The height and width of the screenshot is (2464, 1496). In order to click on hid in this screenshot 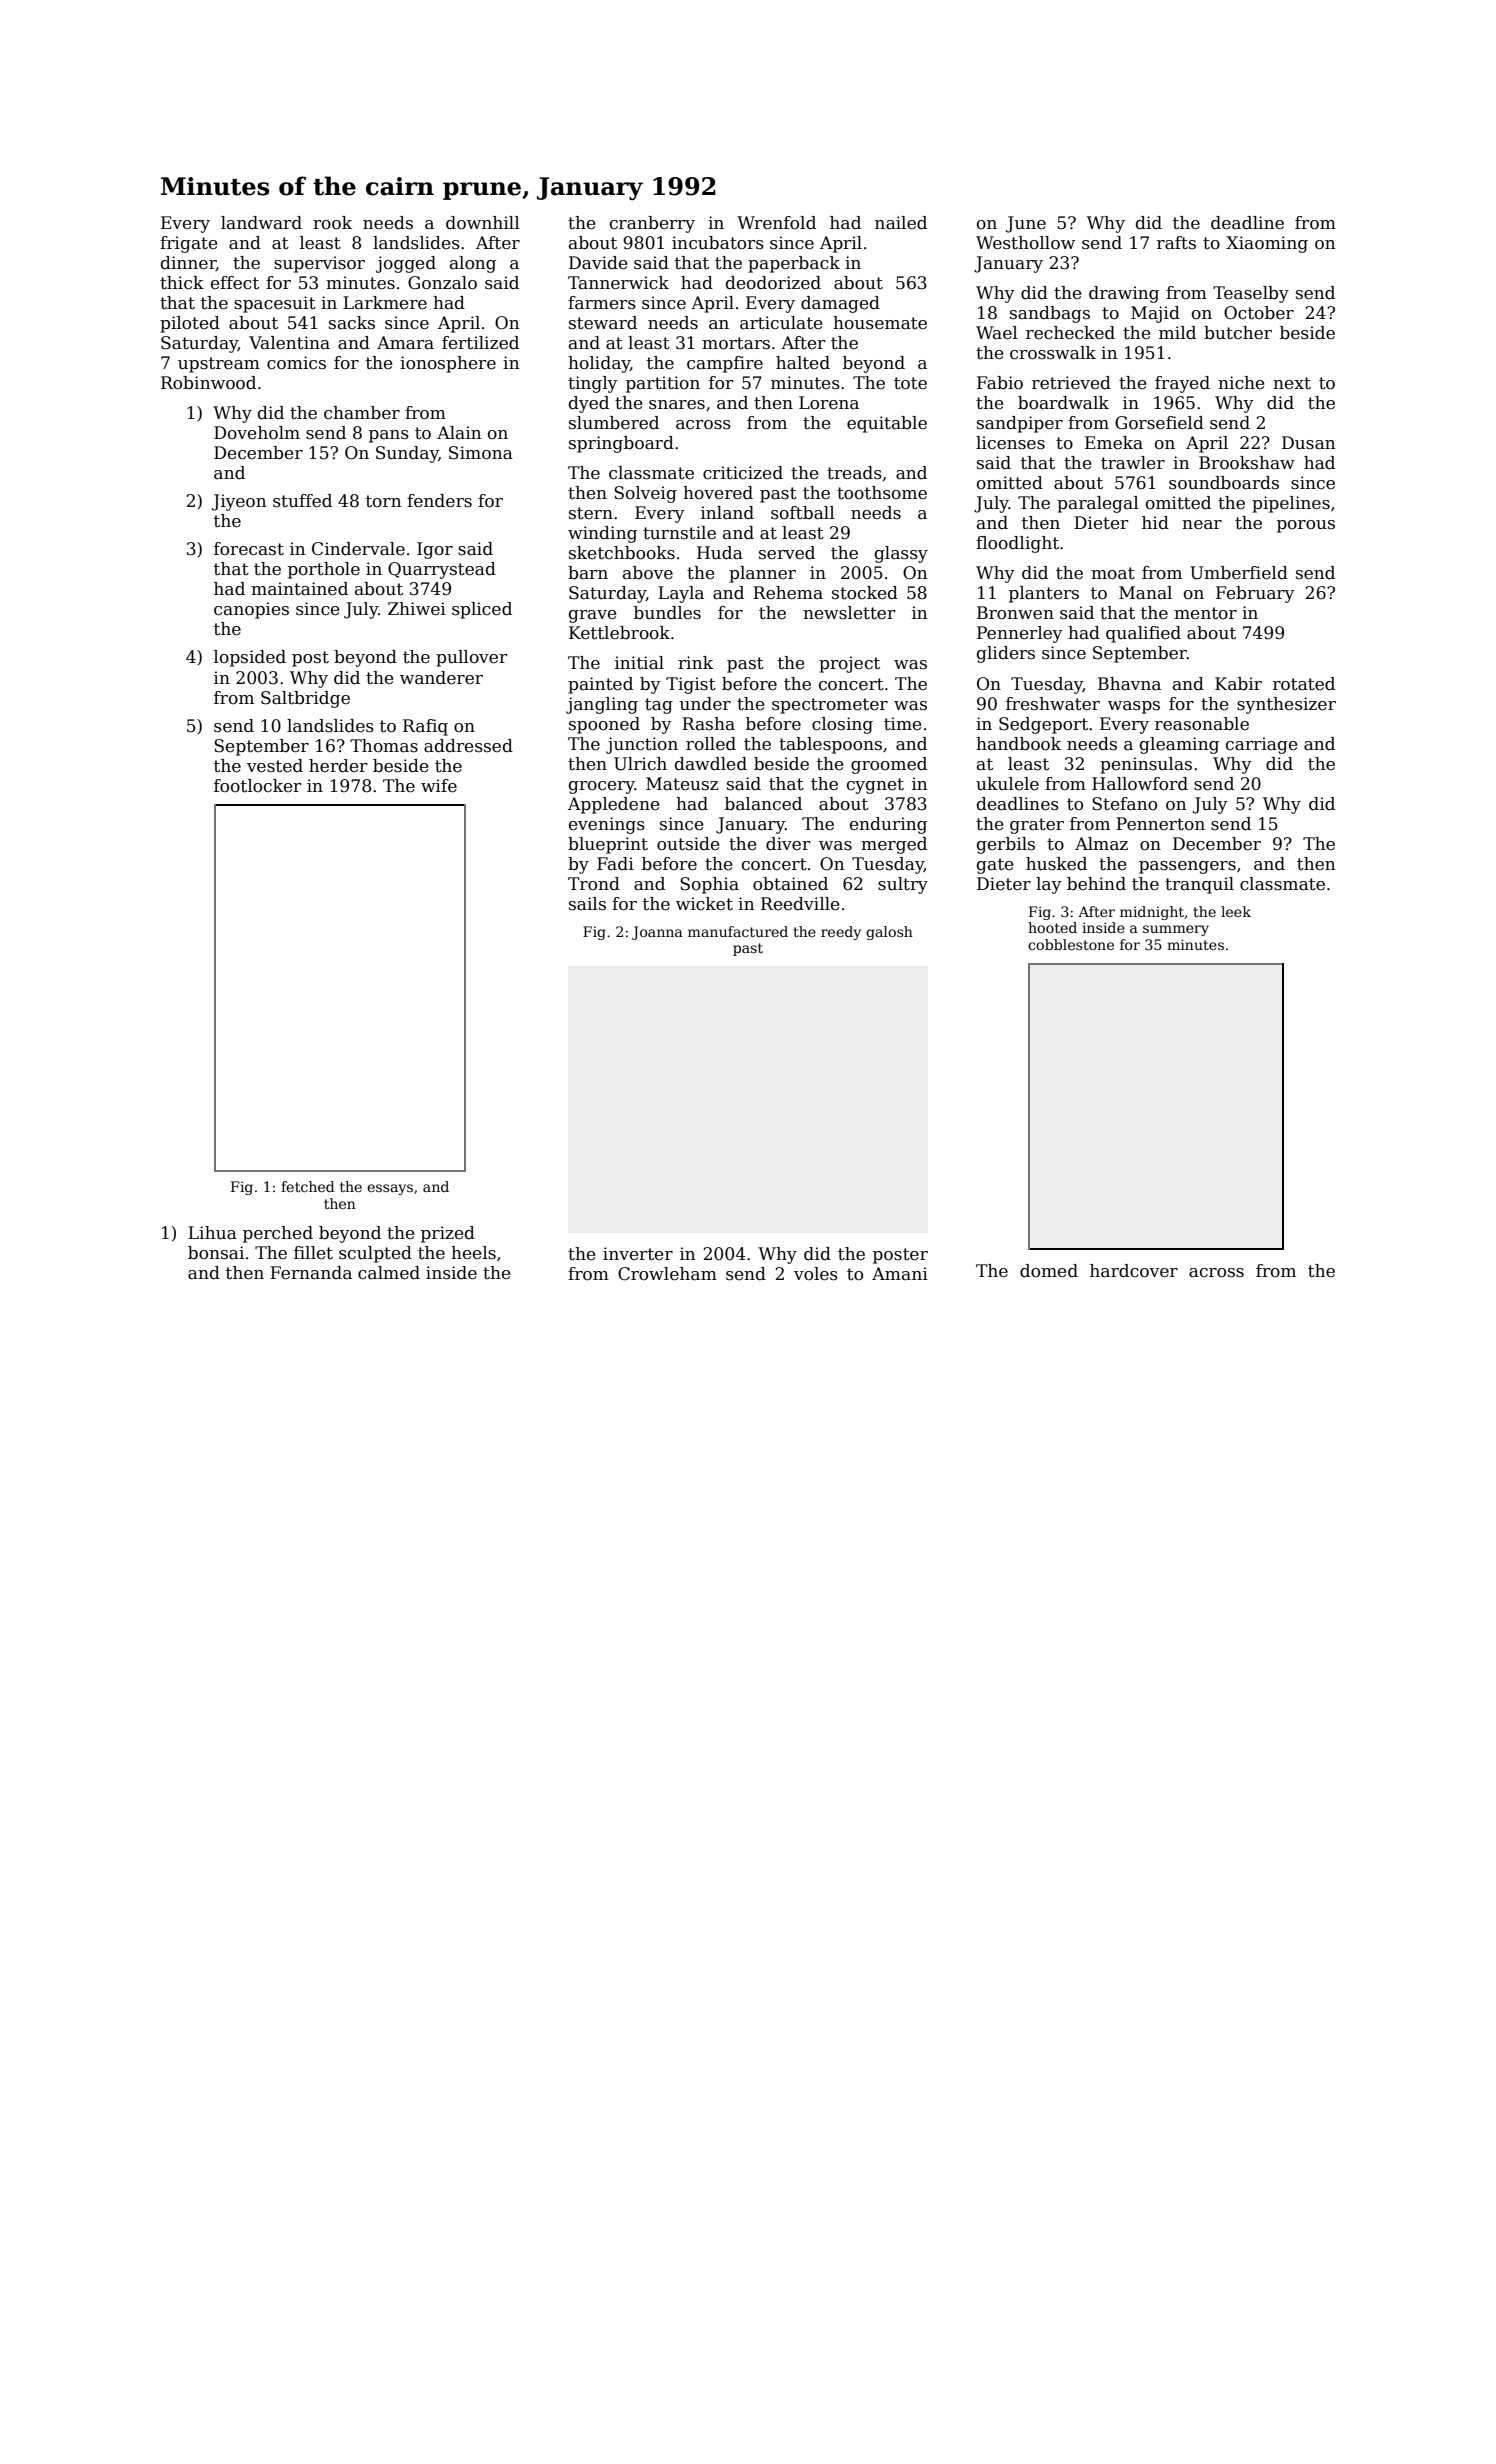, I will do `click(1155, 523)`.
